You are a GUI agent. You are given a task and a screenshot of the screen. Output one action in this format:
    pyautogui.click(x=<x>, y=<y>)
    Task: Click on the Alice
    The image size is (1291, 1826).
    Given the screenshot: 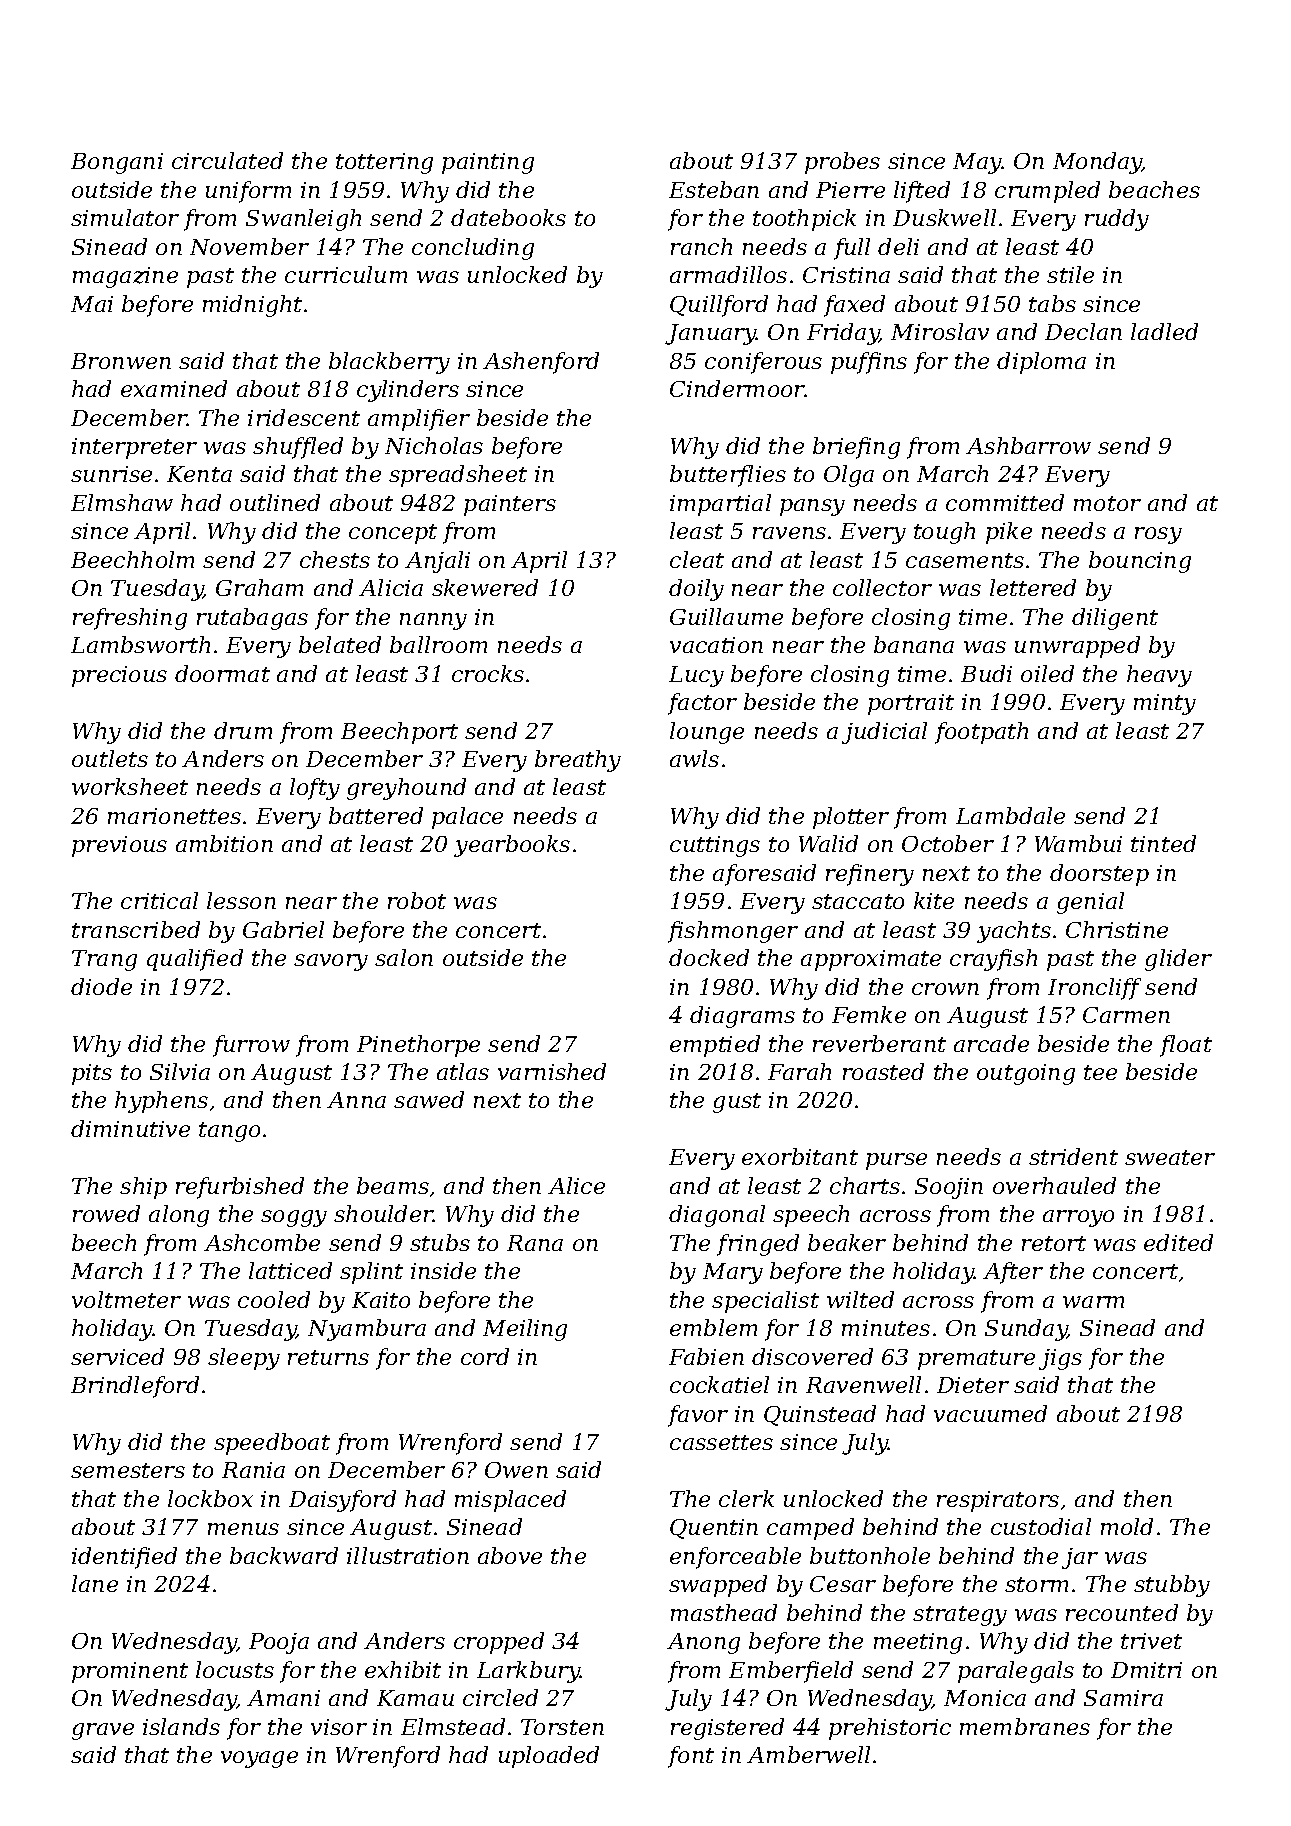 What is the action you would take?
    pyautogui.click(x=576, y=1185)
